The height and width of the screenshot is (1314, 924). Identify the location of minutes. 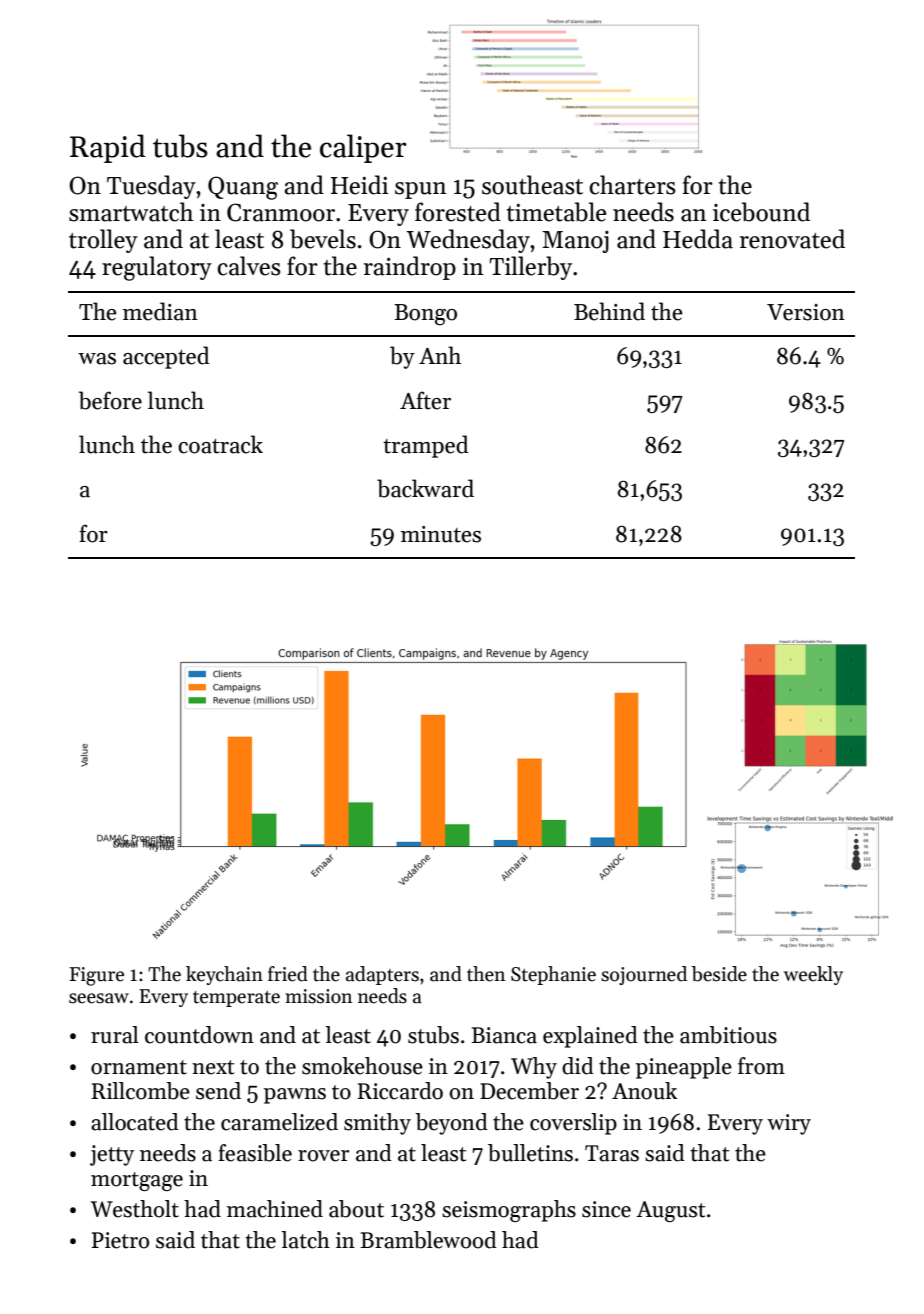
(441, 534).
